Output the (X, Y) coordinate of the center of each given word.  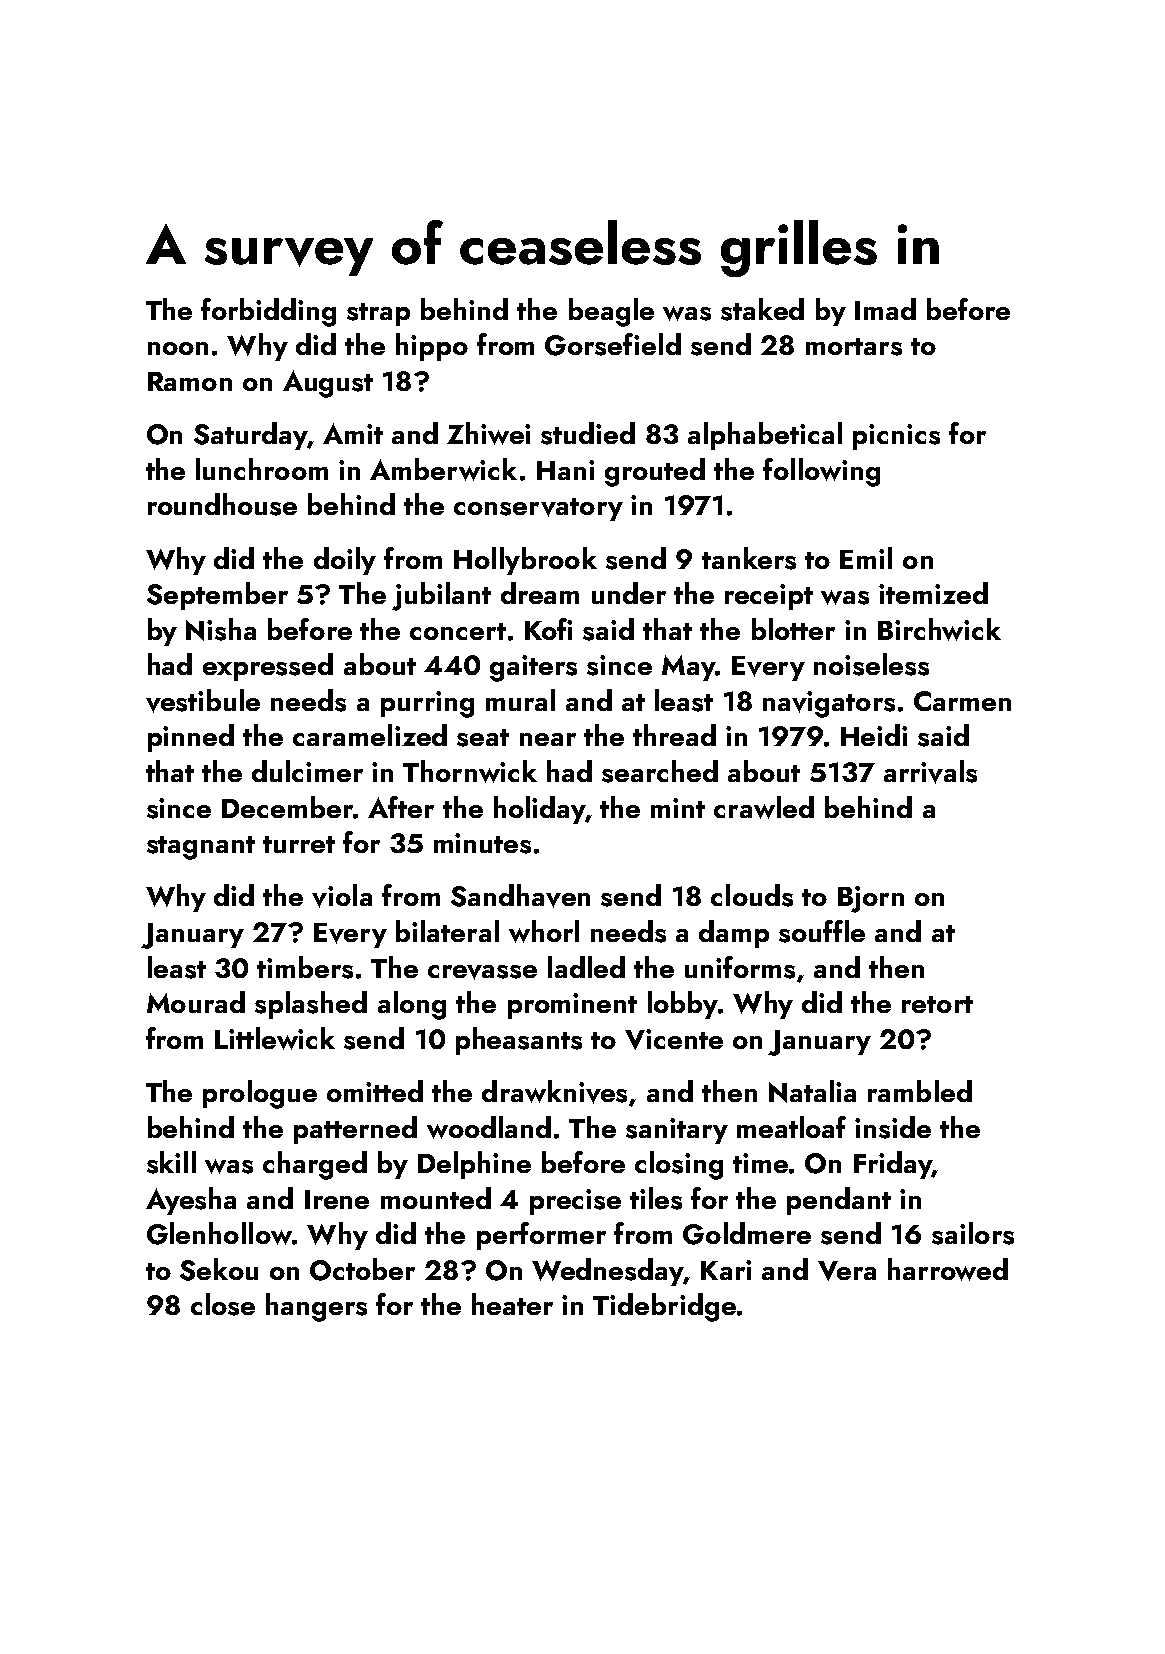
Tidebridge (664, 1307)
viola (342, 896)
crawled (764, 807)
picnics (896, 437)
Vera (847, 1271)
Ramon (190, 381)
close (223, 1304)
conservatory (538, 509)
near (548, 739)
